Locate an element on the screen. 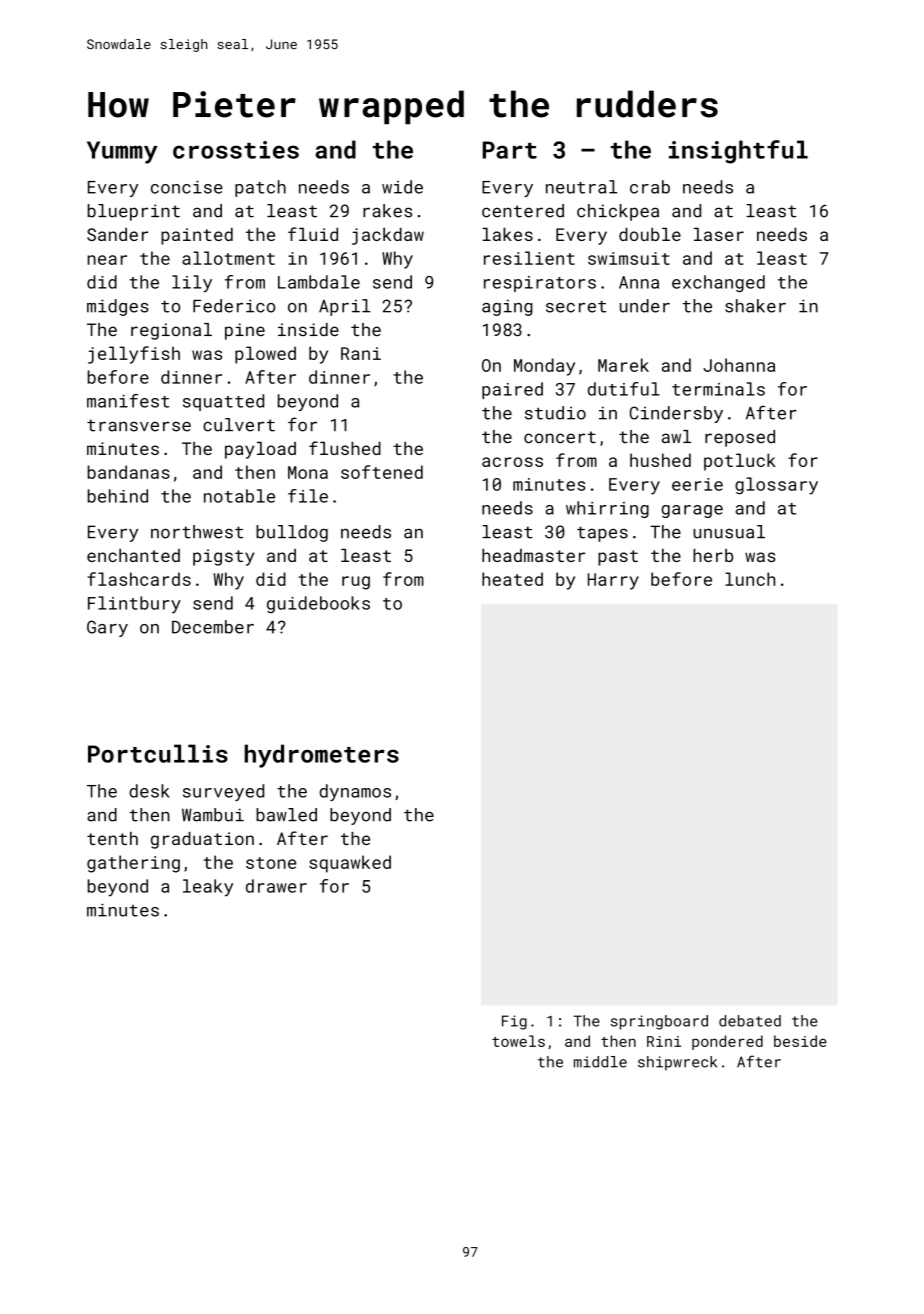 This screenshot has height=1314, width=924. flashcards is located at coordinates (139, 579).
